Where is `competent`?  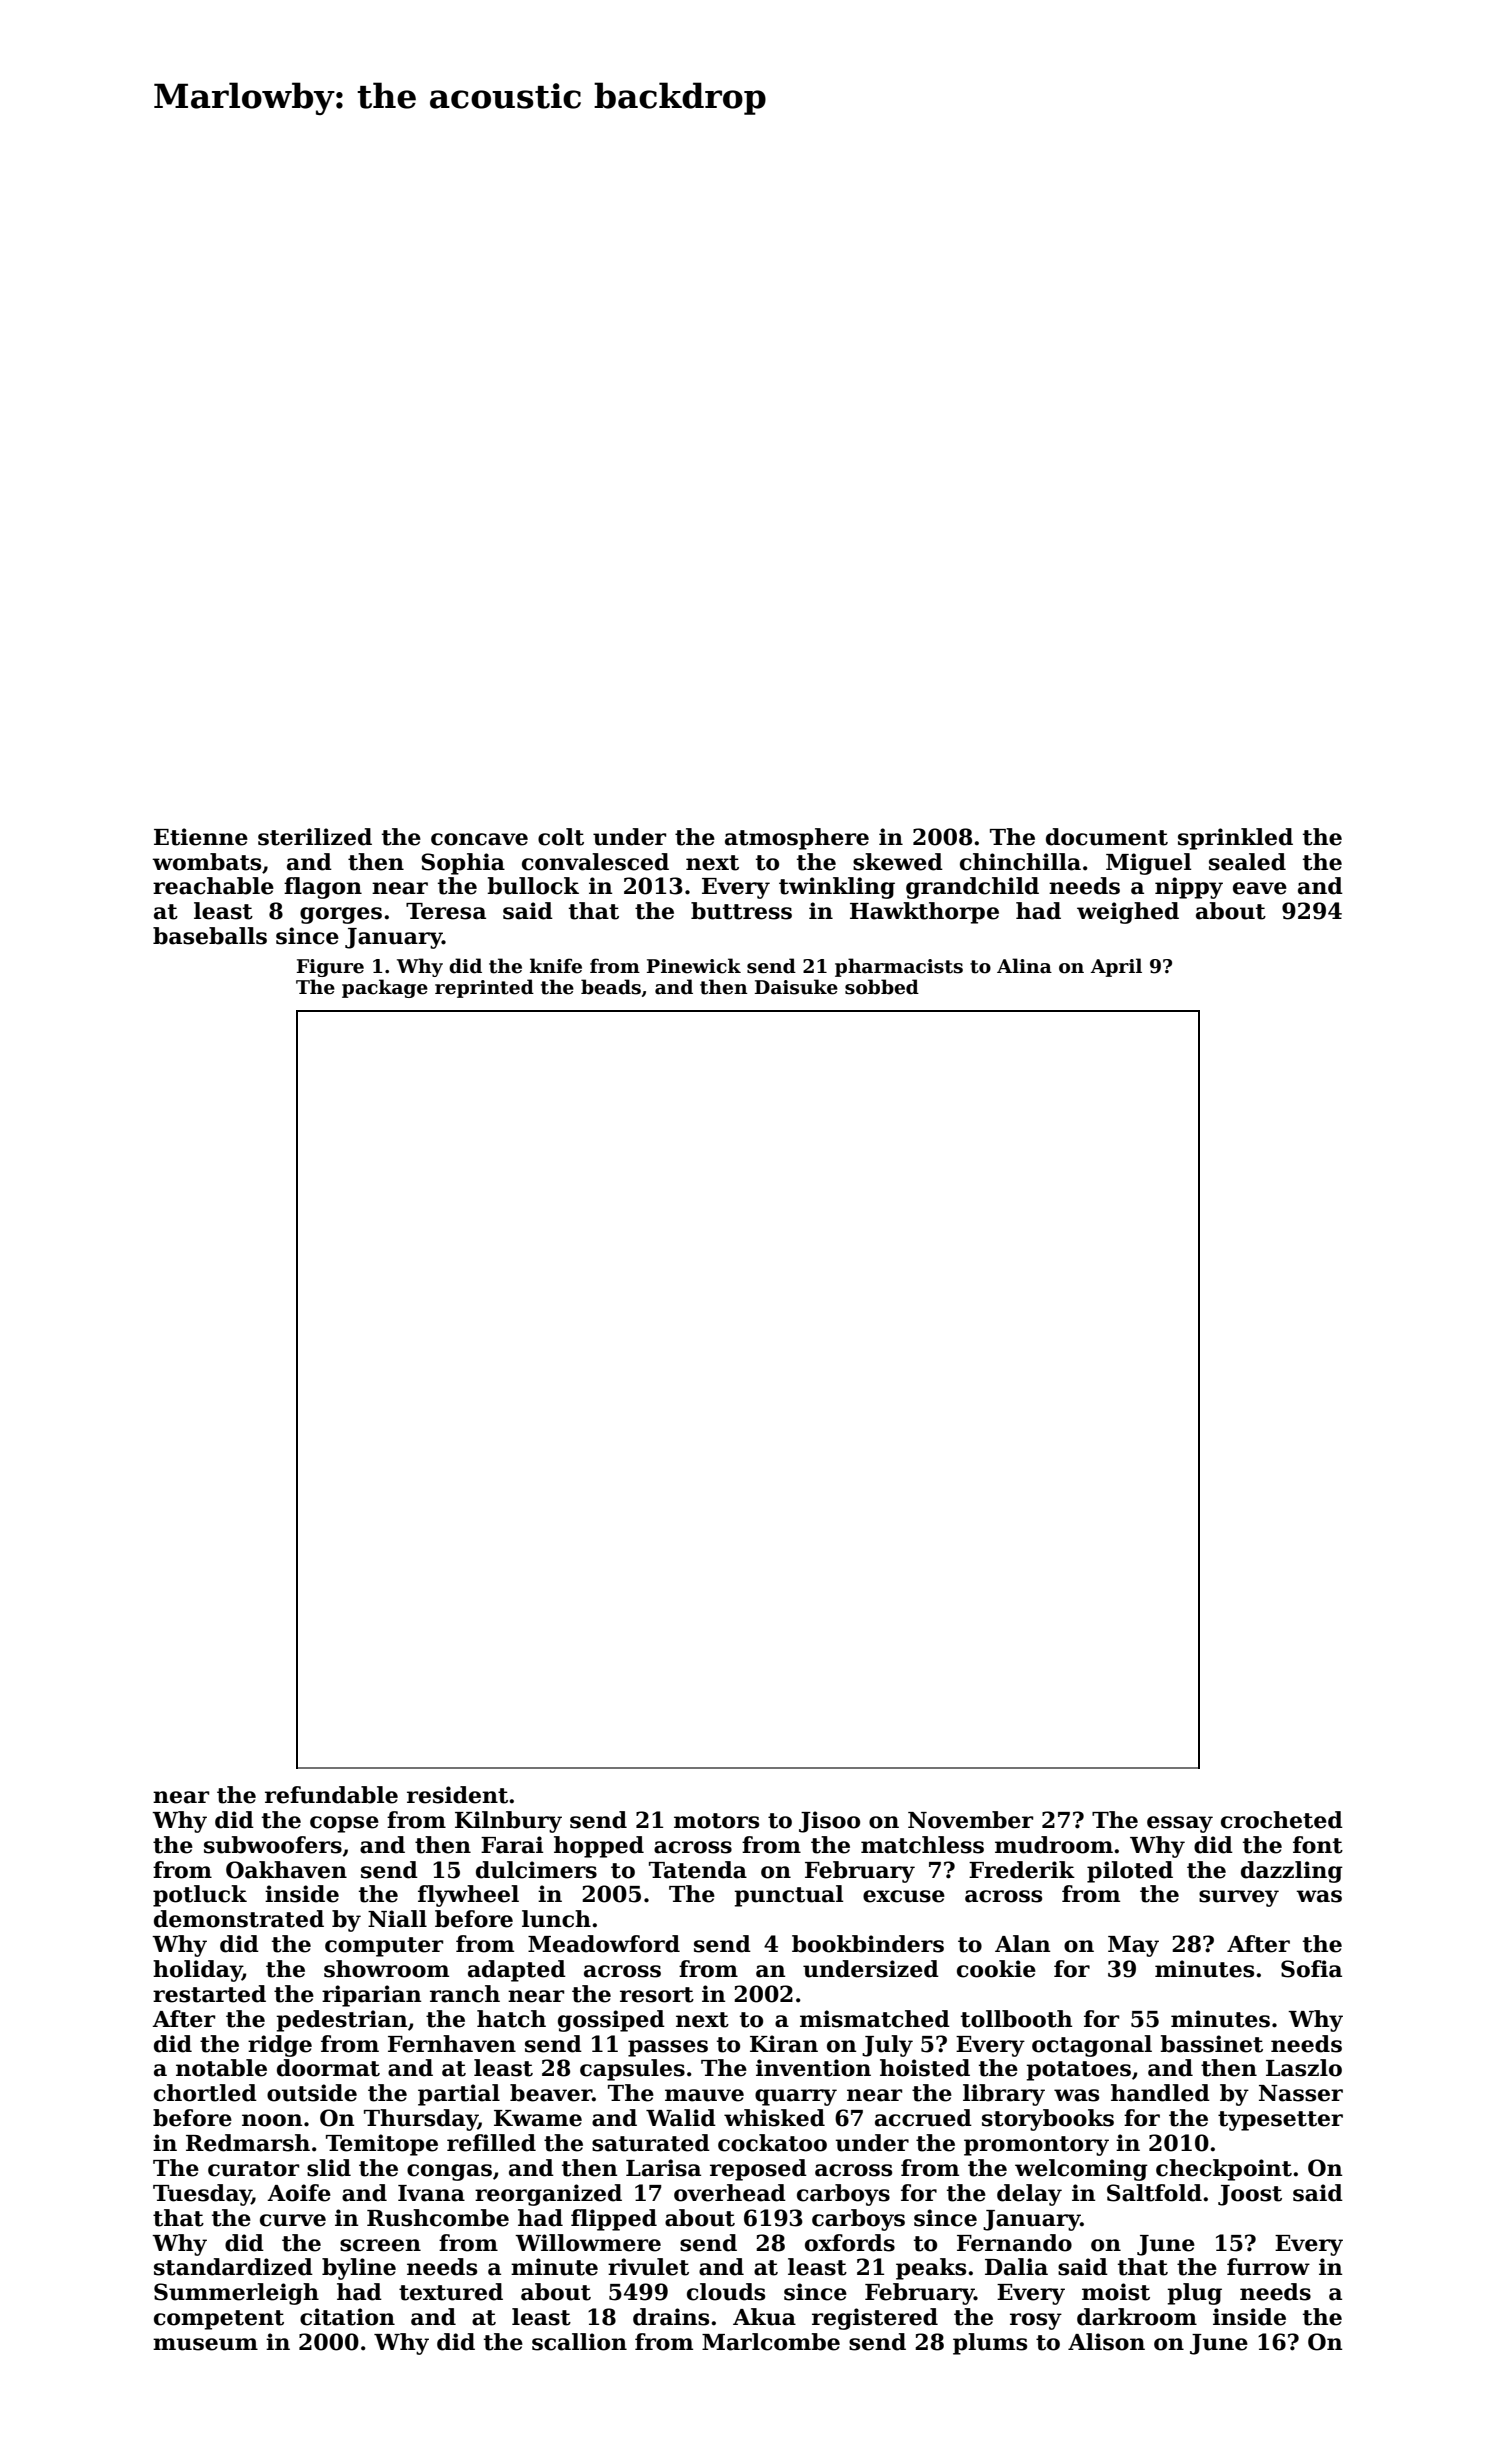 competent is located at coordinates (219, 2320).
